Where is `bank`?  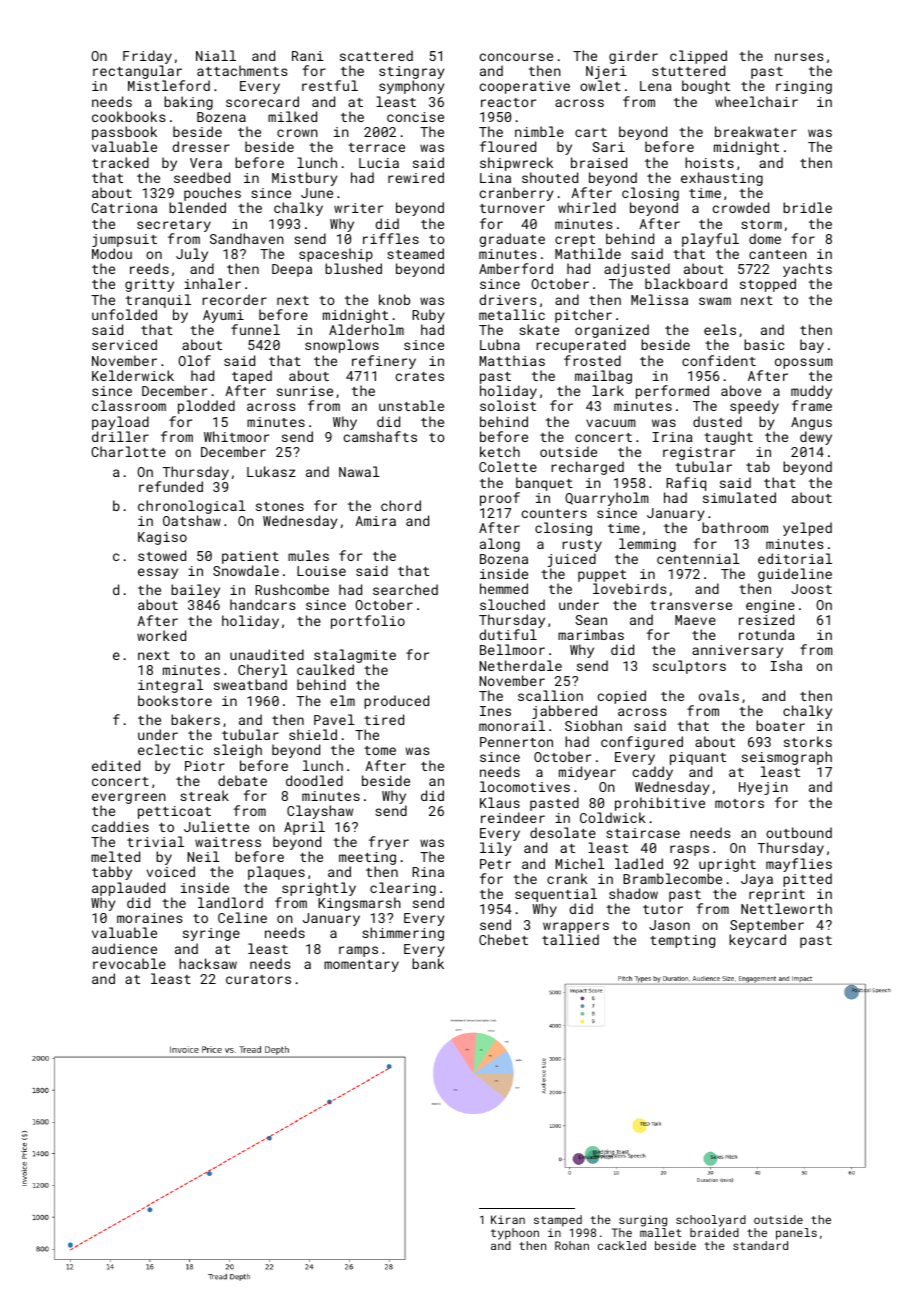
bank is located at coordinates (428, 963).
